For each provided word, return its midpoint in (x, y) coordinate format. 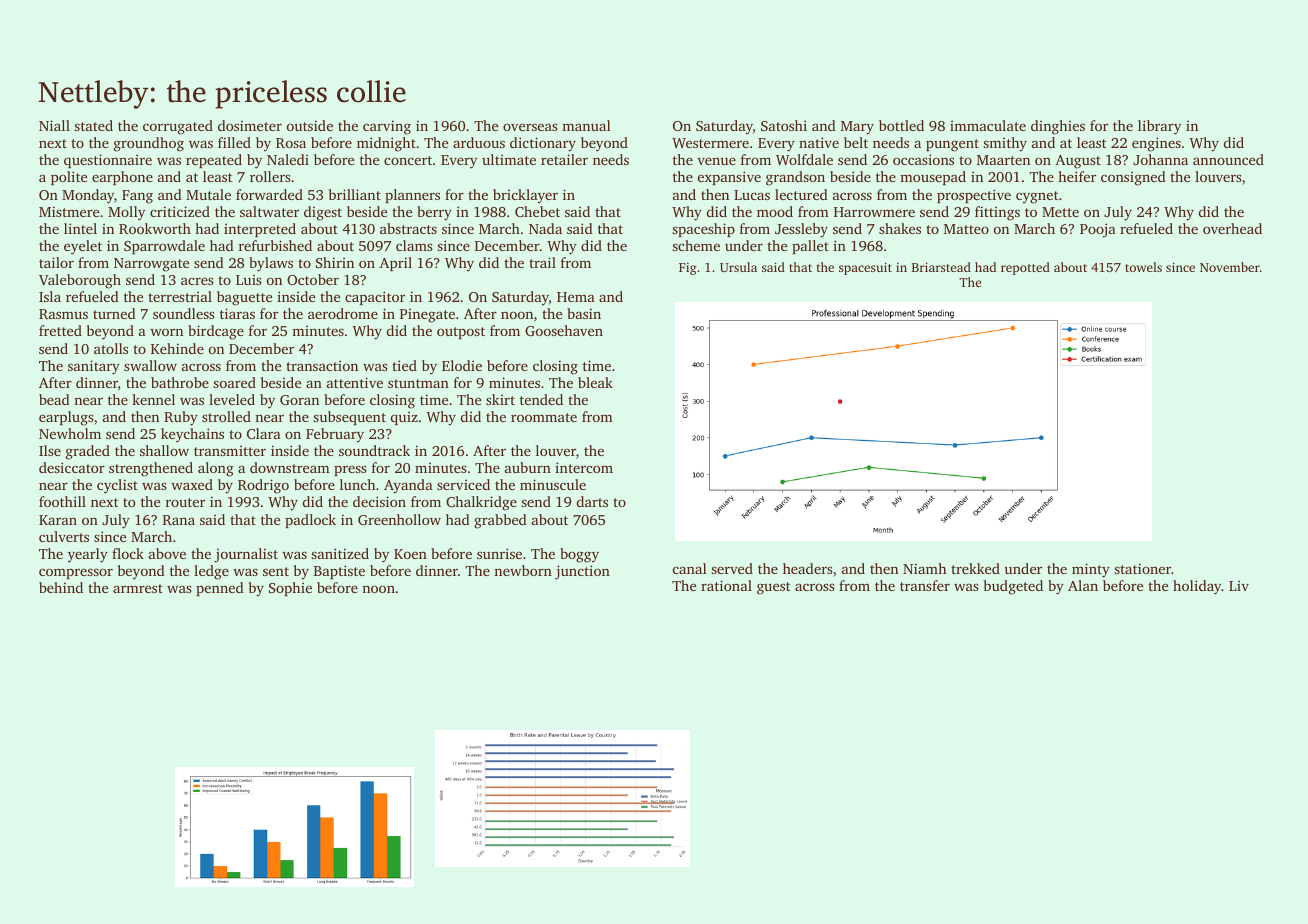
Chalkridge (481, 503)
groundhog (149, 144)
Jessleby (801, 230)
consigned (1133, 178)
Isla (50, 296)
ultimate (509, 159)
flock (128, 553)
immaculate (988, 125)
